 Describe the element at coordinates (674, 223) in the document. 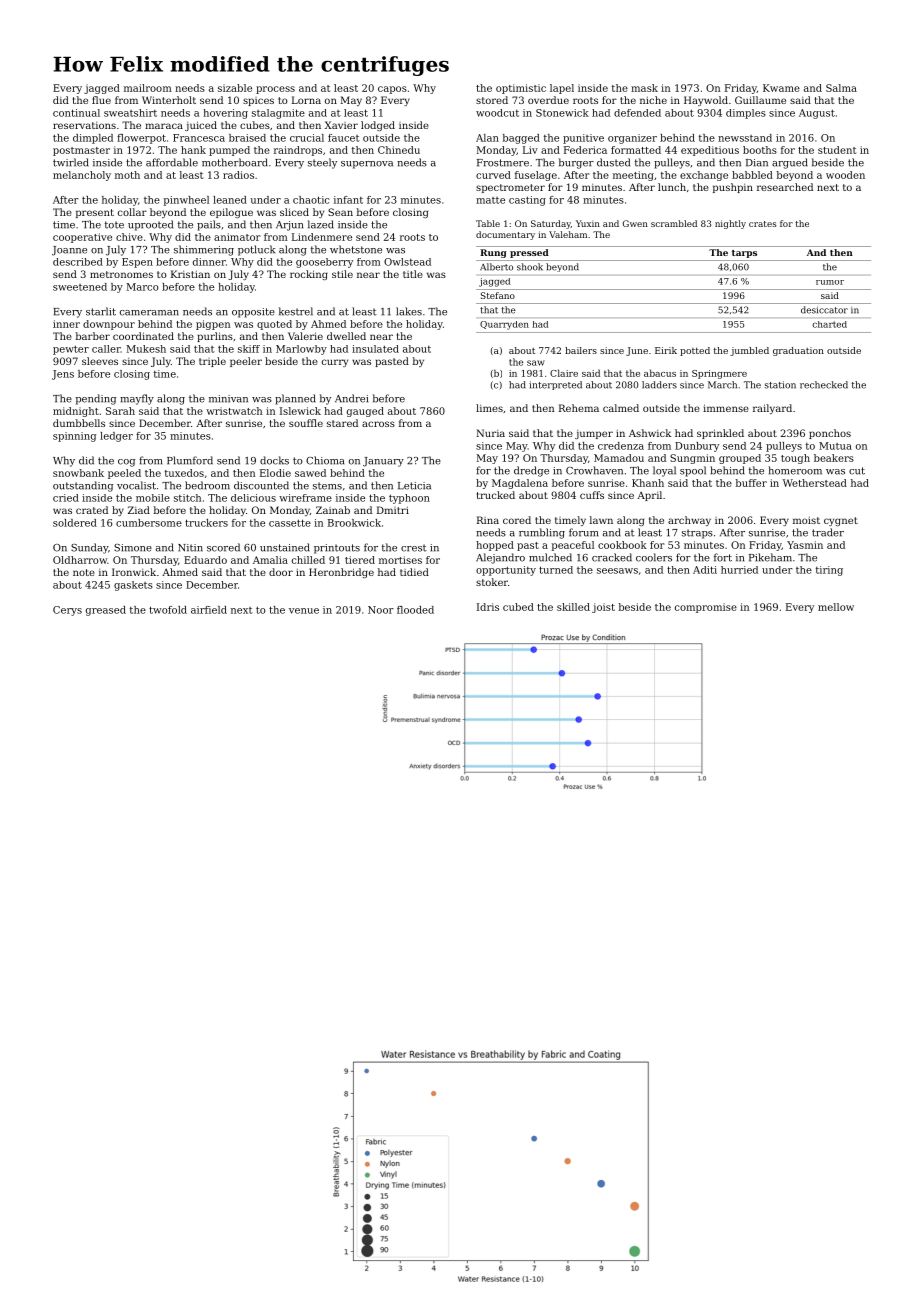

I see `scrambled` at that location.
